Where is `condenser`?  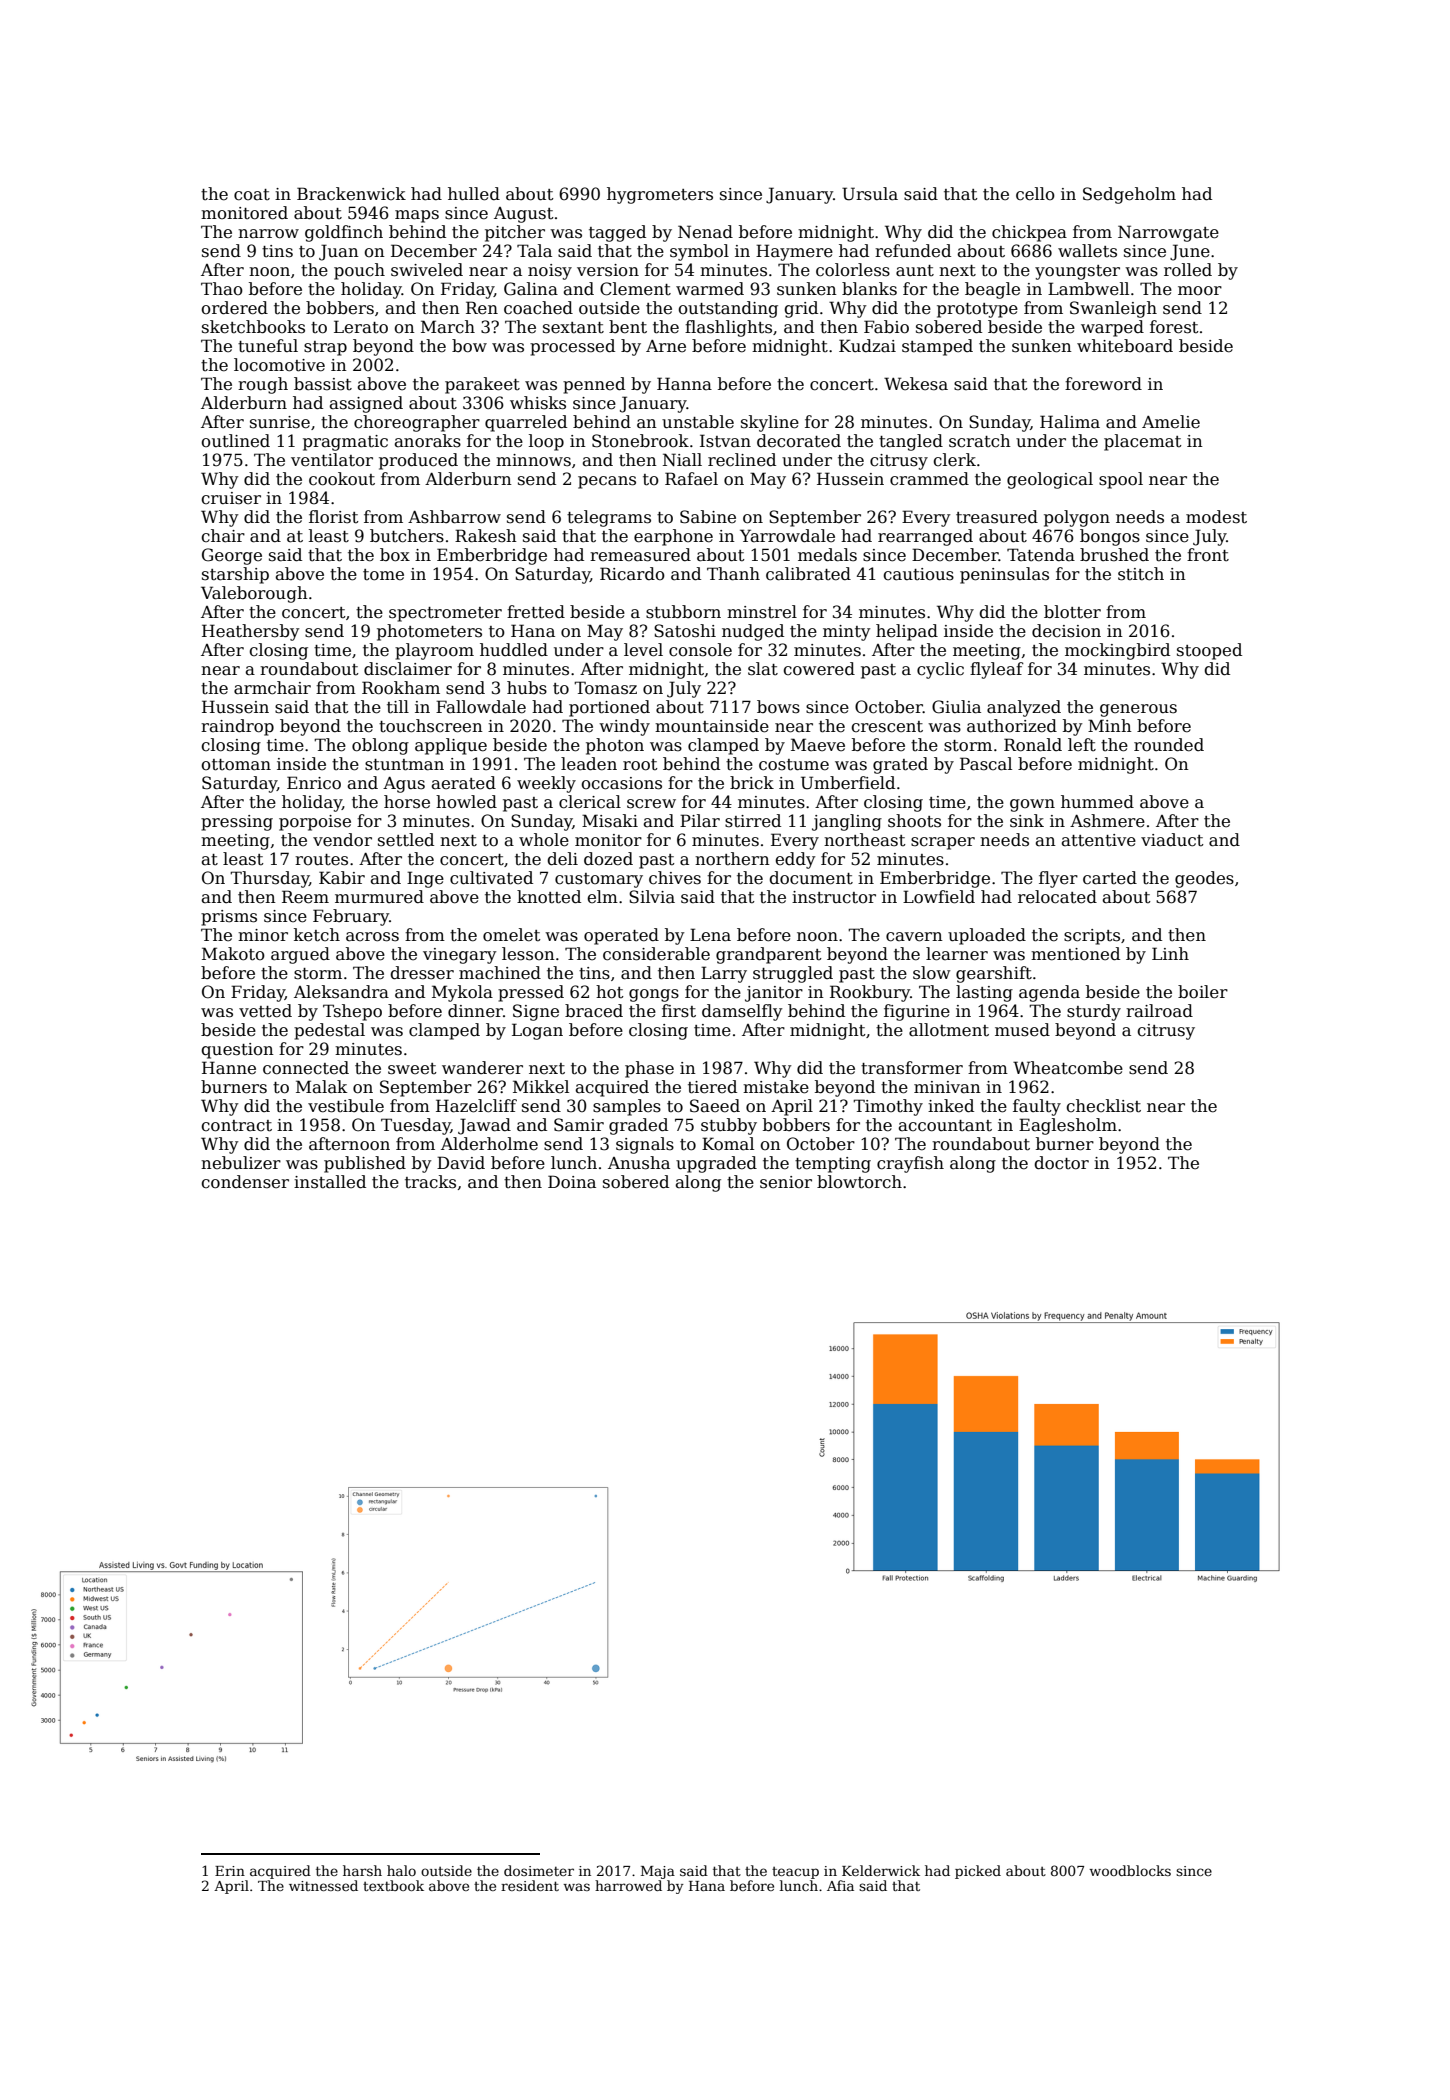
condenser is located at coordinates (245, 1182).
